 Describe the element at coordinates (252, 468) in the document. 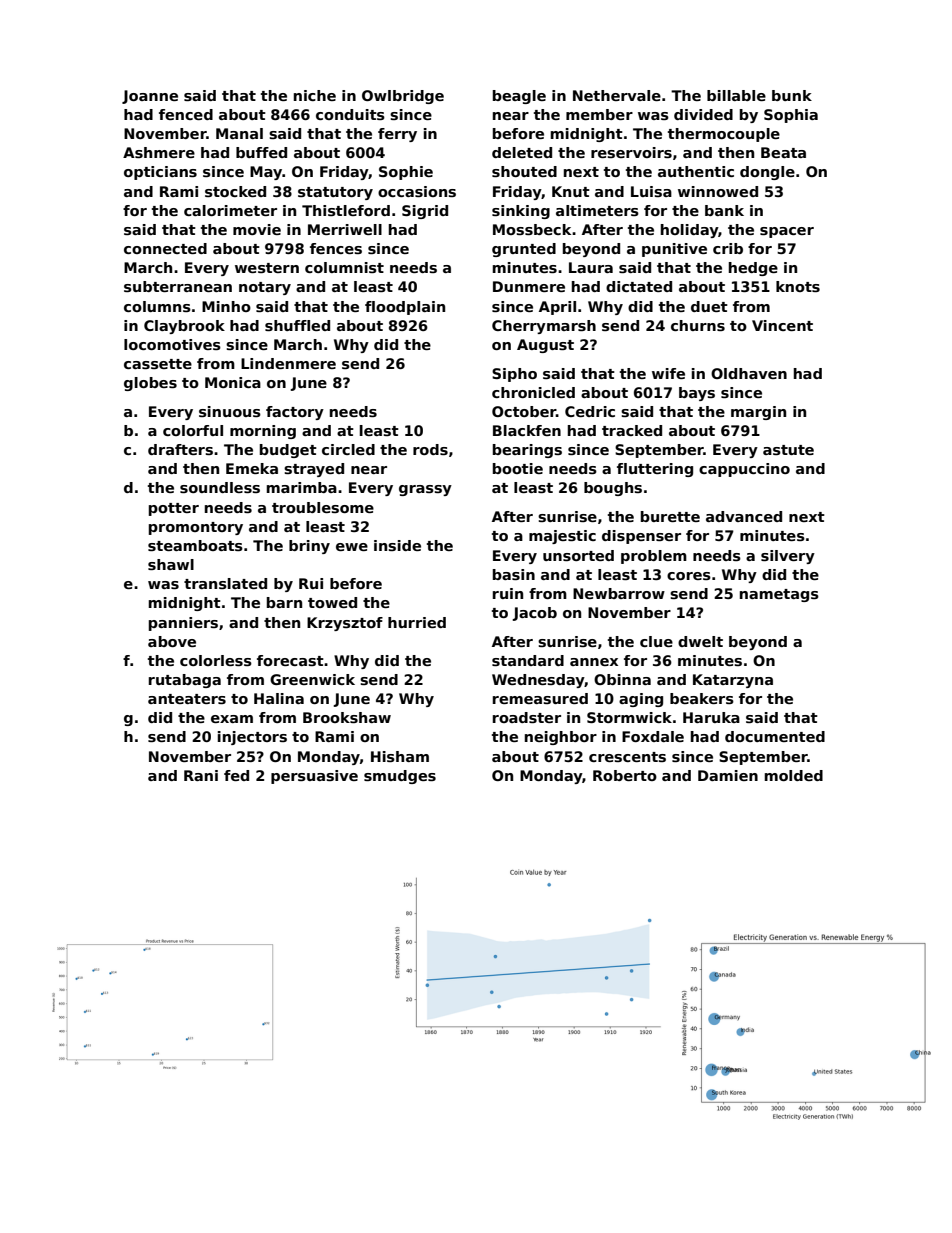

I see `Emeka` at that location.
